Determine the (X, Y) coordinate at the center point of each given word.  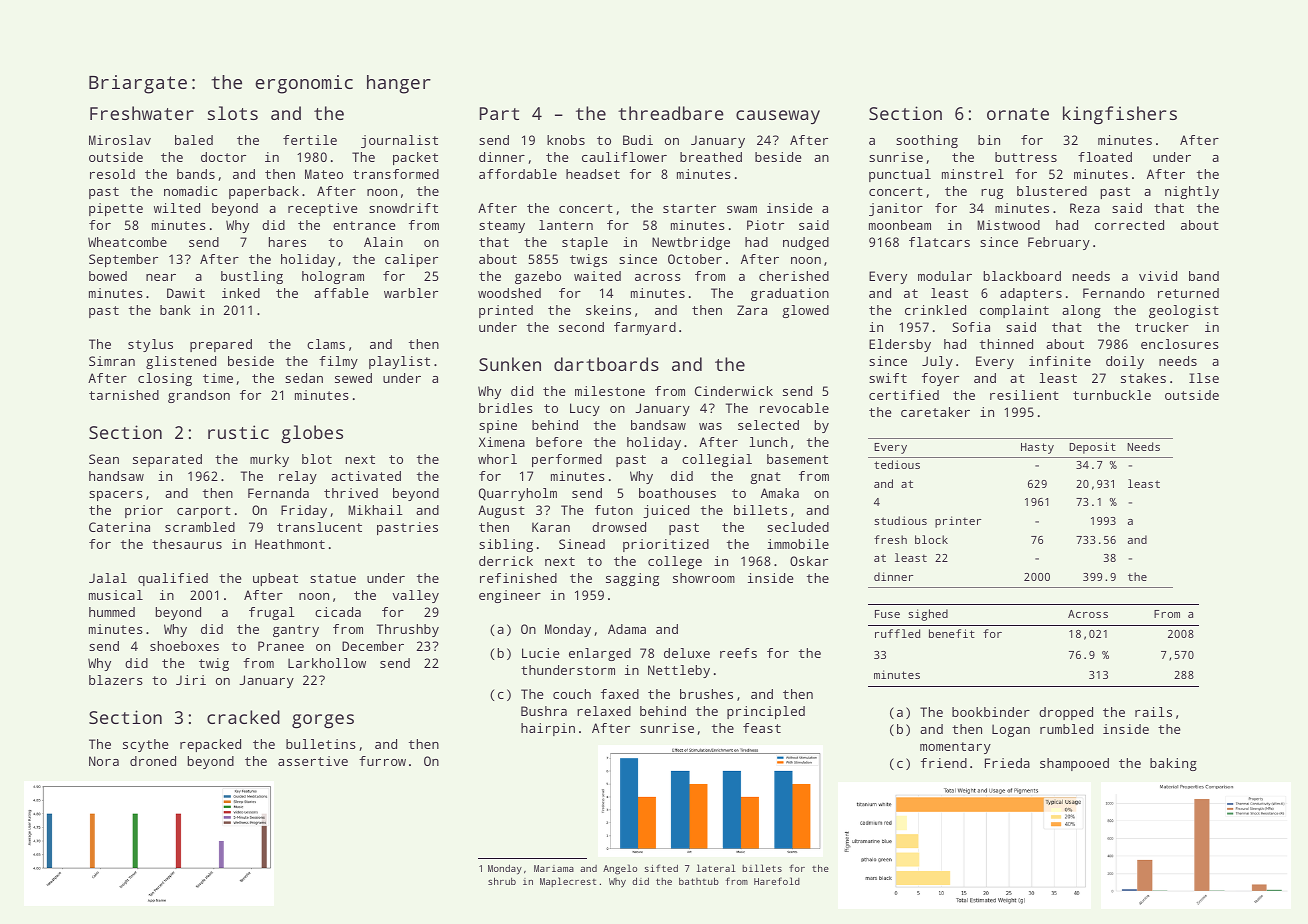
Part (499, 113)
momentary (955, 748)
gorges (323, 721)
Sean (104, 459)
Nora (104, 761)
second (581, 327)
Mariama (554, 868)
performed (567, 460)
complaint (1014, 311)
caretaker (935, 412)
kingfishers (1120, 115)
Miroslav (120, 140)
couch (572, 694)
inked (241, 293)
